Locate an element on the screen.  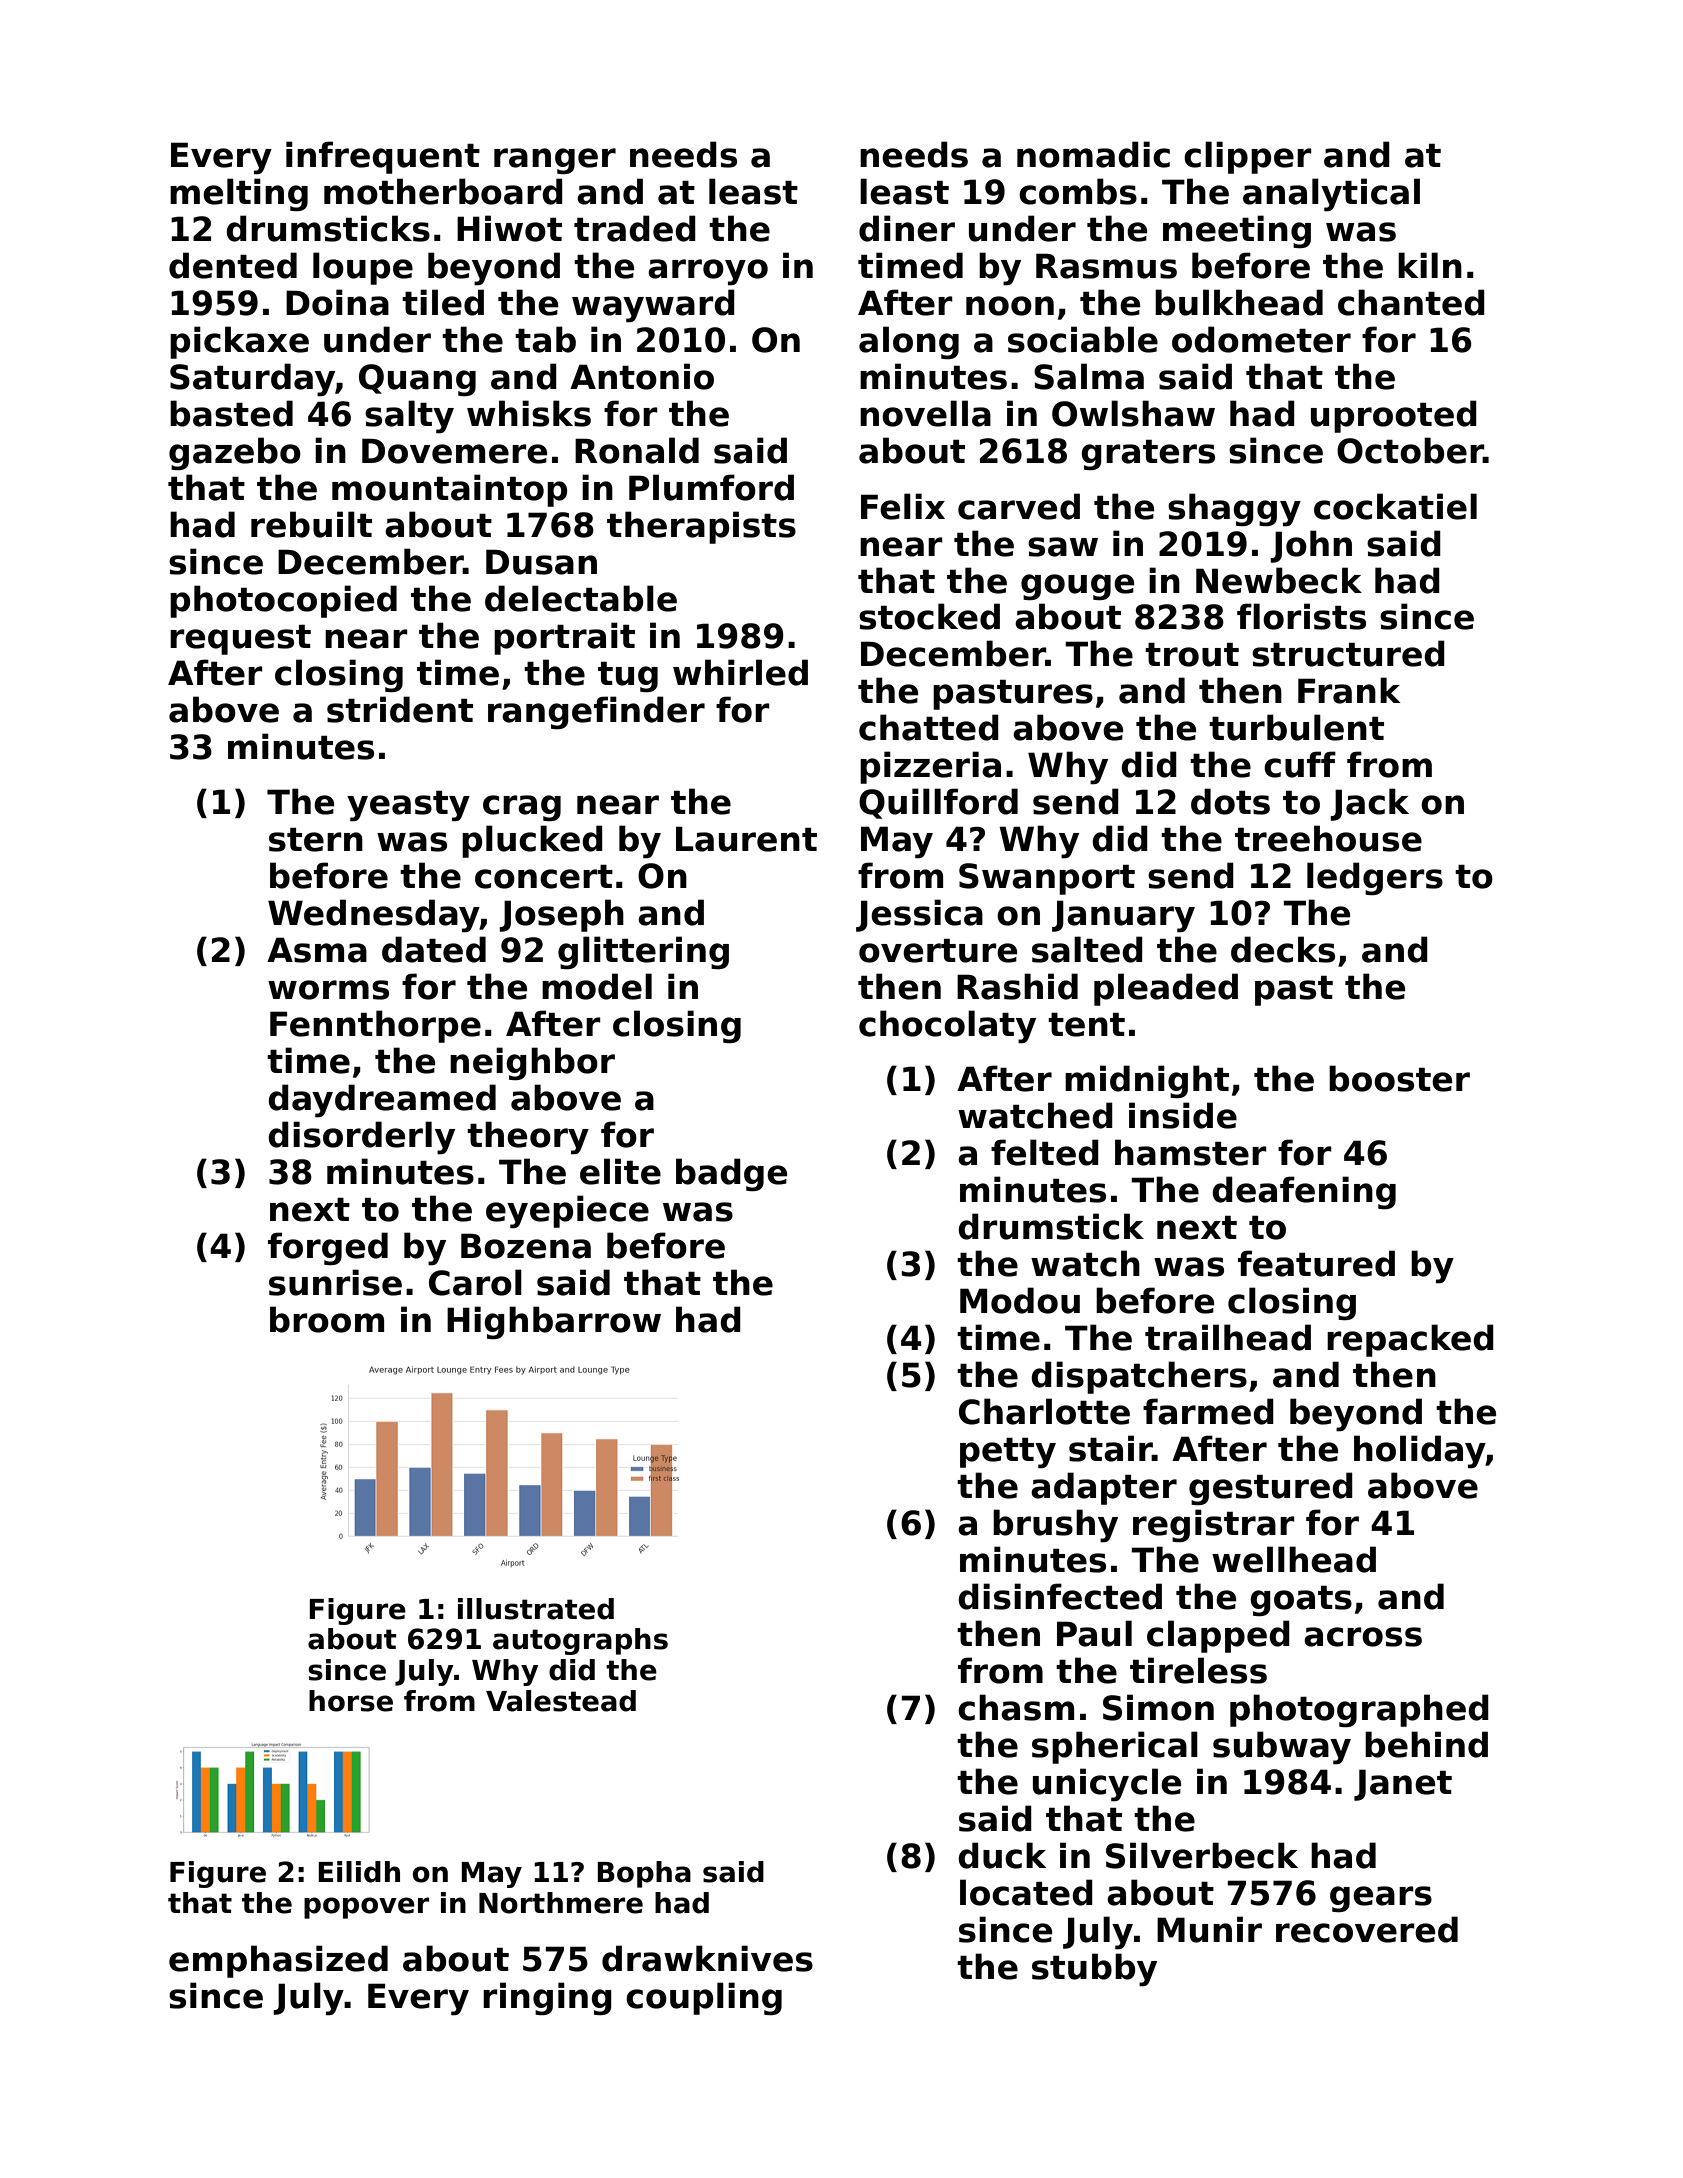
Plumford is located at coordinates (711, 487).
